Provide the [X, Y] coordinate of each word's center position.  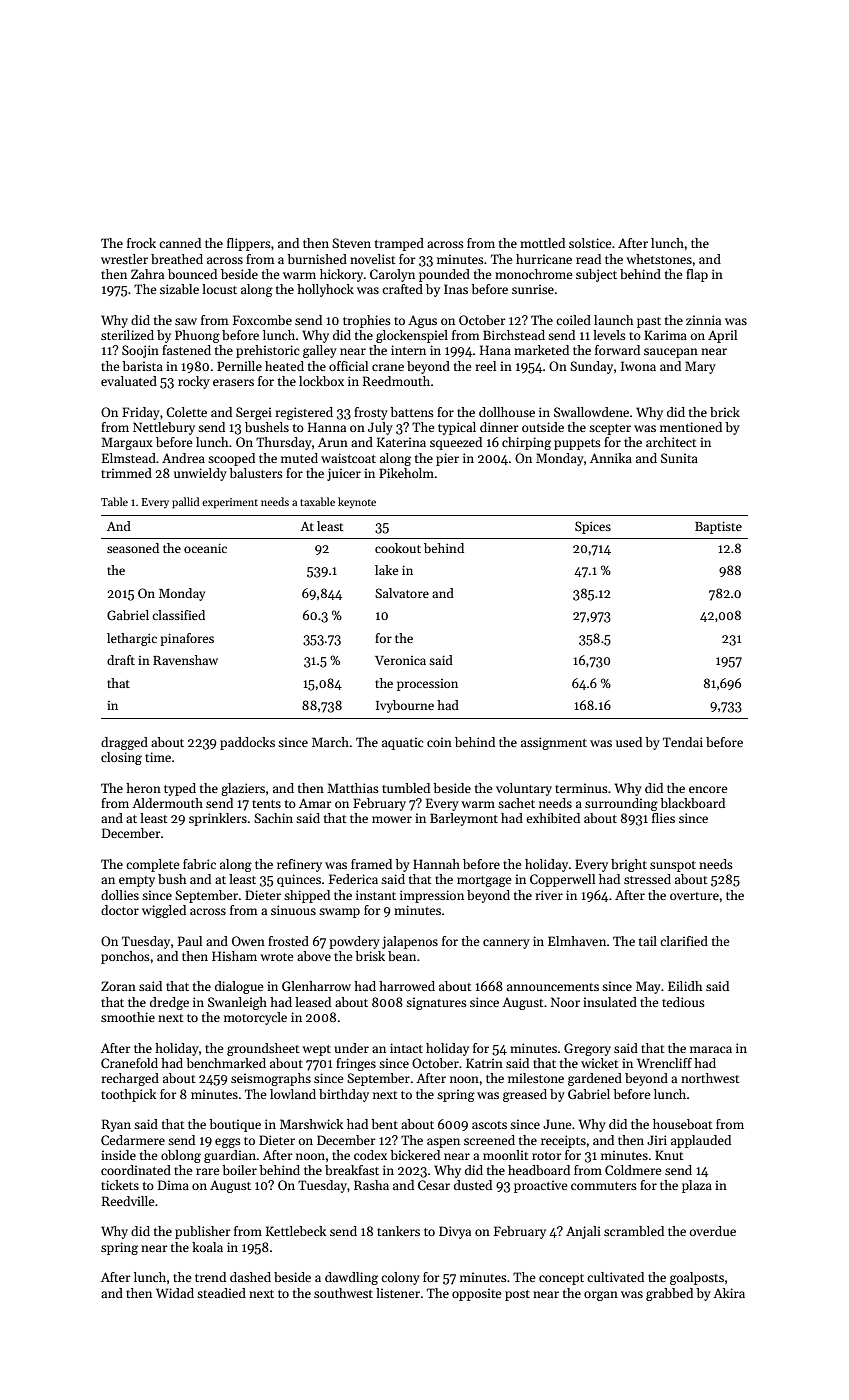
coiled [573, 320]
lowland [293, 1094]
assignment [554, 743]
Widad [175, 1293]
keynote [357, 503]
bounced [192, 274]
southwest [343, 1293]
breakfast [352, 1170]
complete [152, 865]
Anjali [583, 1232]
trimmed [126, 473]
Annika [611, 458]
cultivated [615, 1277]
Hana [495, 350]
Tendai [683, 742]
